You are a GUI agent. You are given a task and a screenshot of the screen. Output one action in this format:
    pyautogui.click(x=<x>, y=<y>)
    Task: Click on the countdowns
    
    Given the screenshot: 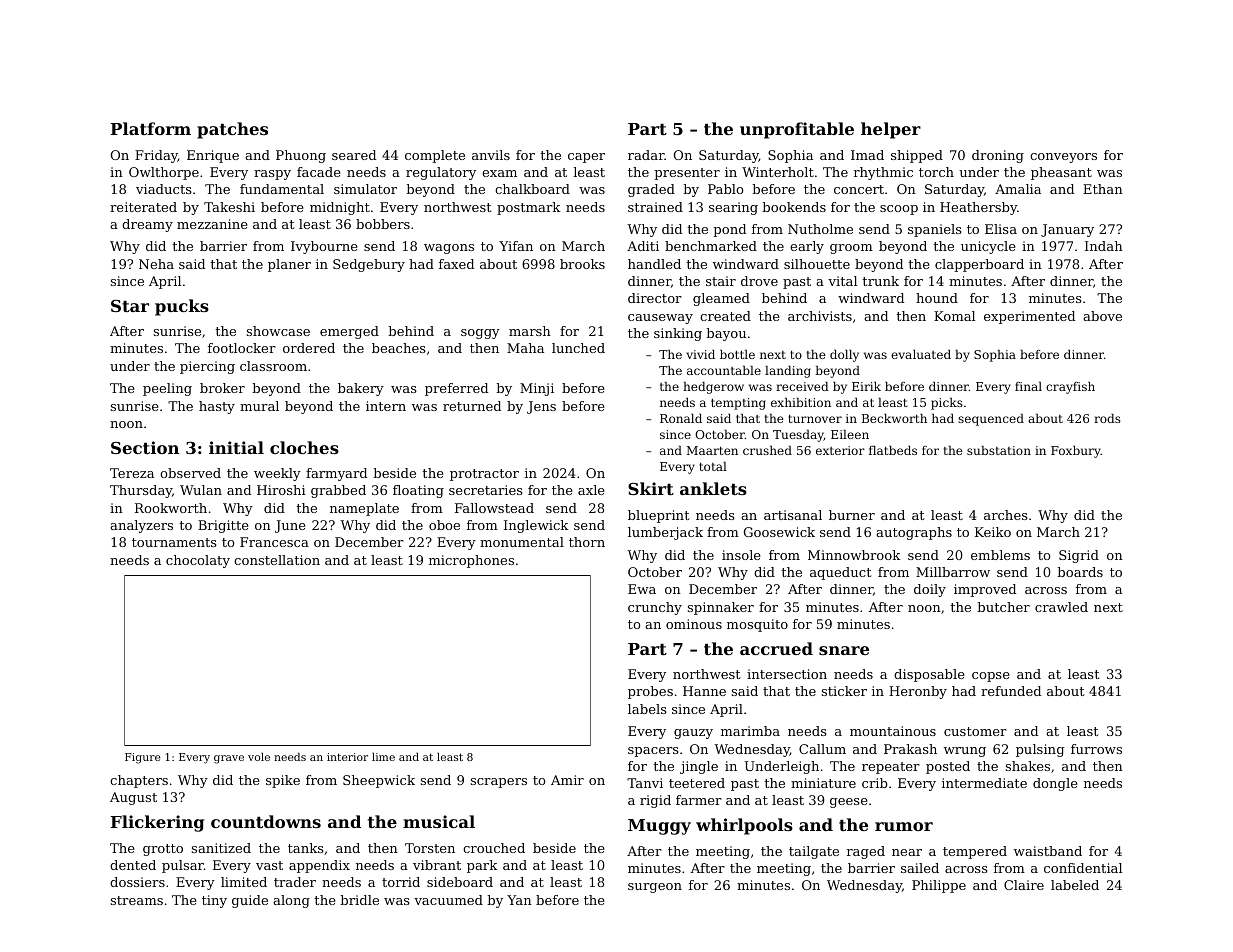 What is the action you would take?
    pyautogui.click(x=266, y=821)
